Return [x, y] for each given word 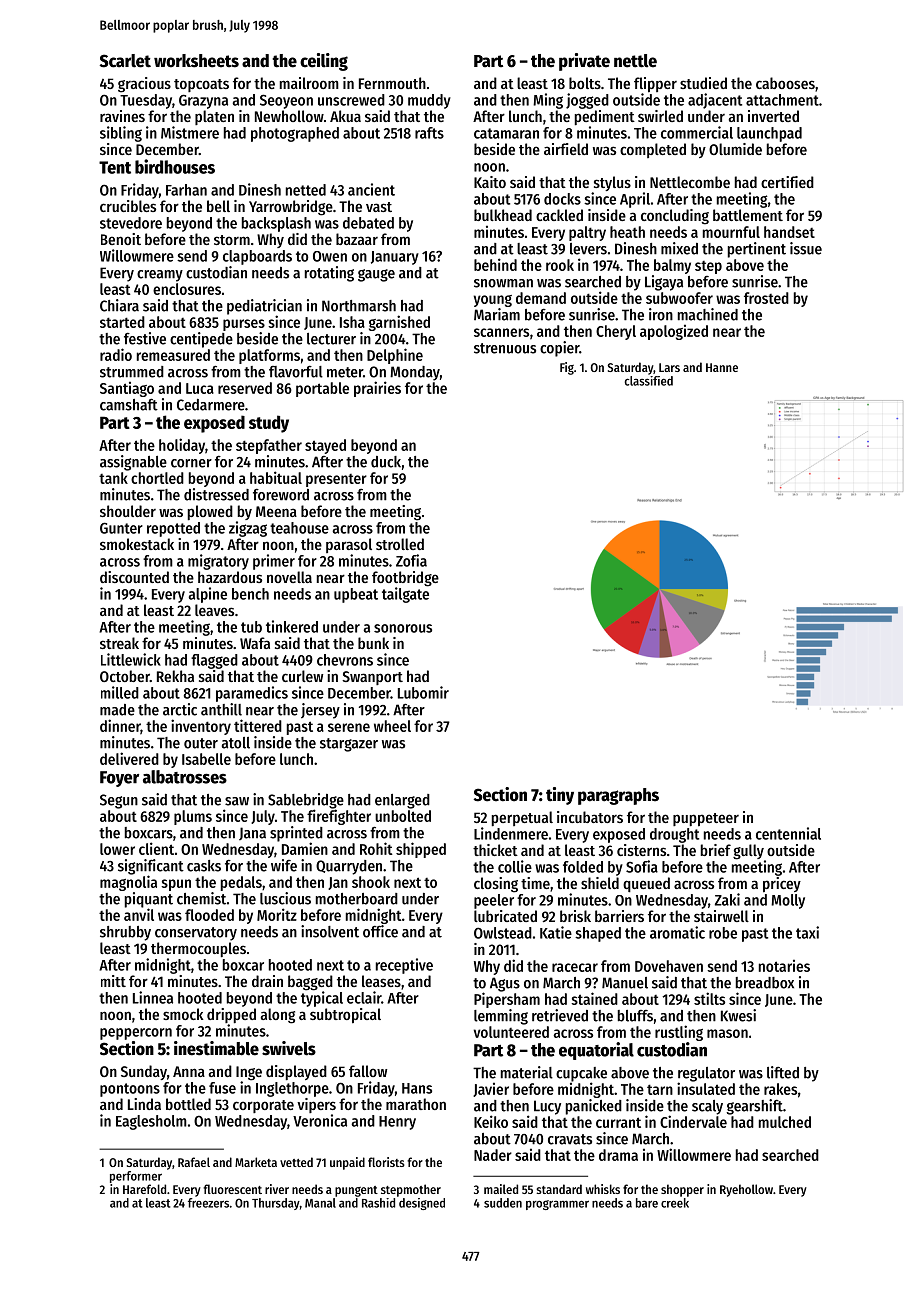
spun [176, 885]
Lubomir [423, 692]
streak [119, 643]
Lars [669, 367]
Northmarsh [359, 306]
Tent [115, 167]
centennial [788, 833]
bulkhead [503, 215]
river [277, 1189]
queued [646, 884]
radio [116, 354]
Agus [505, 984]
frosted [766, 298]
